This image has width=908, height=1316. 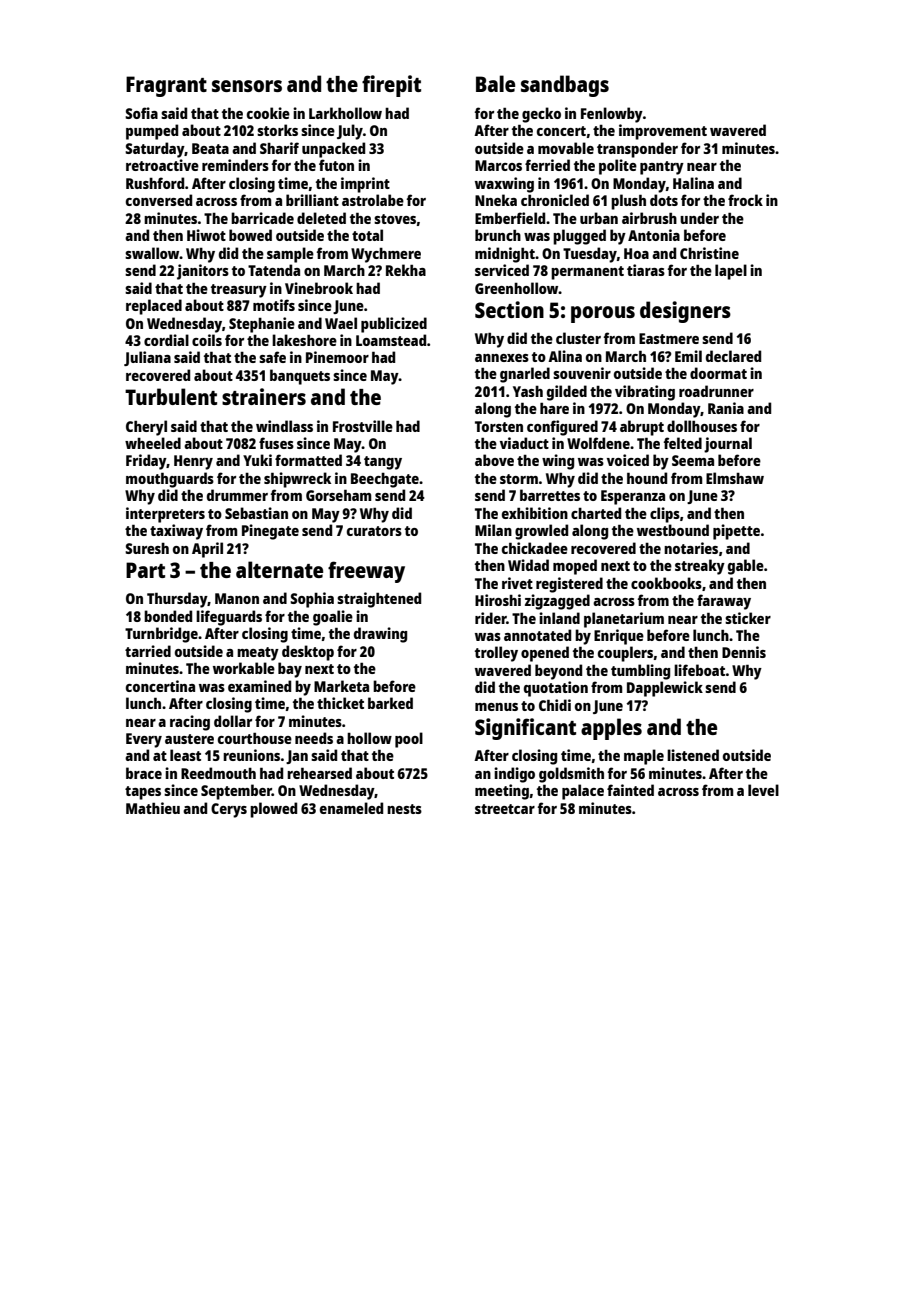 What do you see at coordinates (628, 202) in the image?
I see `plush` at bounding box center [628, 202].
